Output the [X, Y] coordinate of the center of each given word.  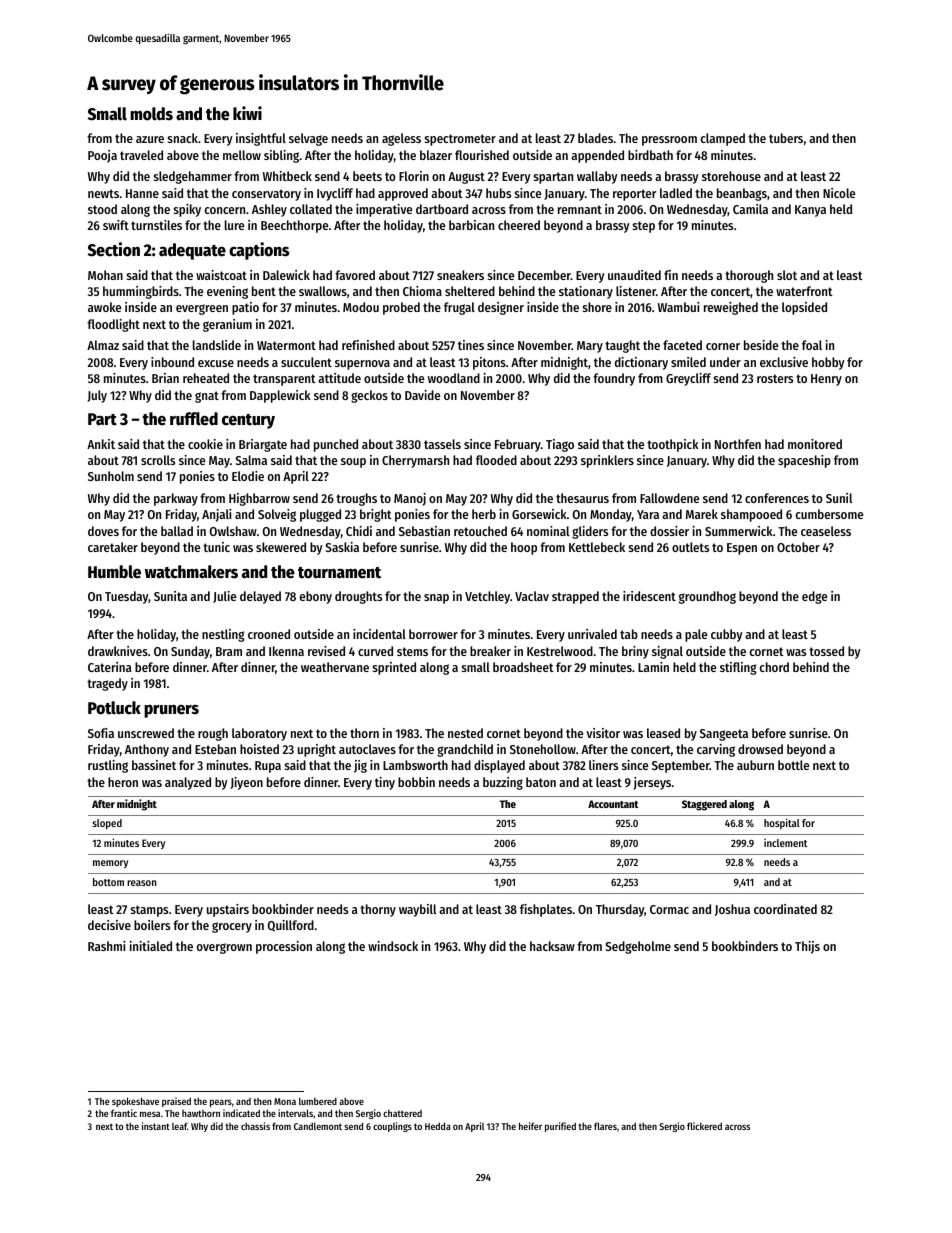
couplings [392, 1127]
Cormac [669, 909]
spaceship [804, 461]
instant [156, 1126]
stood [102, 209]
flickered [704, 1126]
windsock [393, 946]
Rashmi [107, 946]
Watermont [286, 345]
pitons [489, 363]
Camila [750, 209]
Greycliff [688, 379]
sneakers [460, 275]
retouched [480, 531]
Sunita [170, 596]
